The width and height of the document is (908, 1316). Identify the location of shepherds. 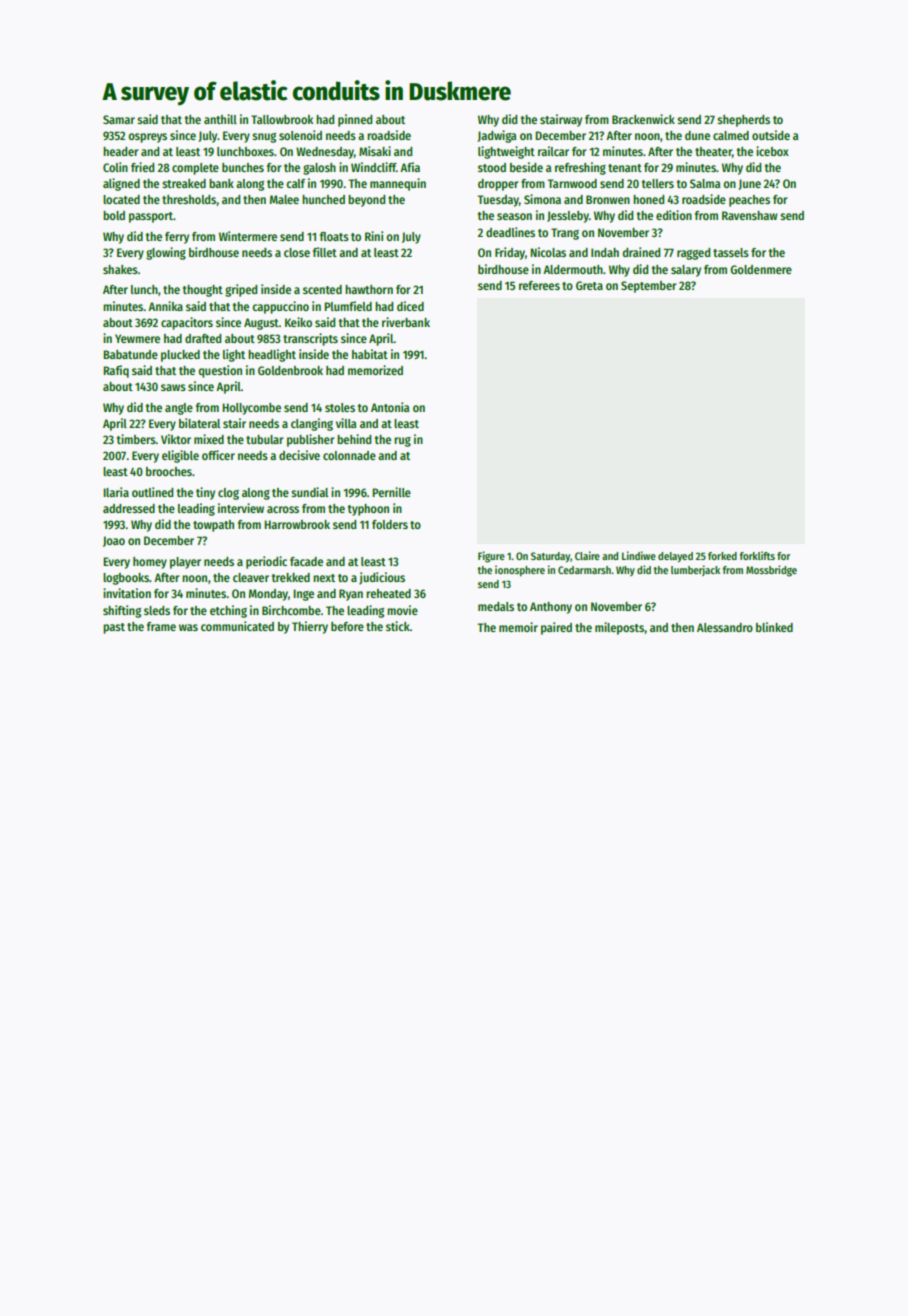
(743, 121).
